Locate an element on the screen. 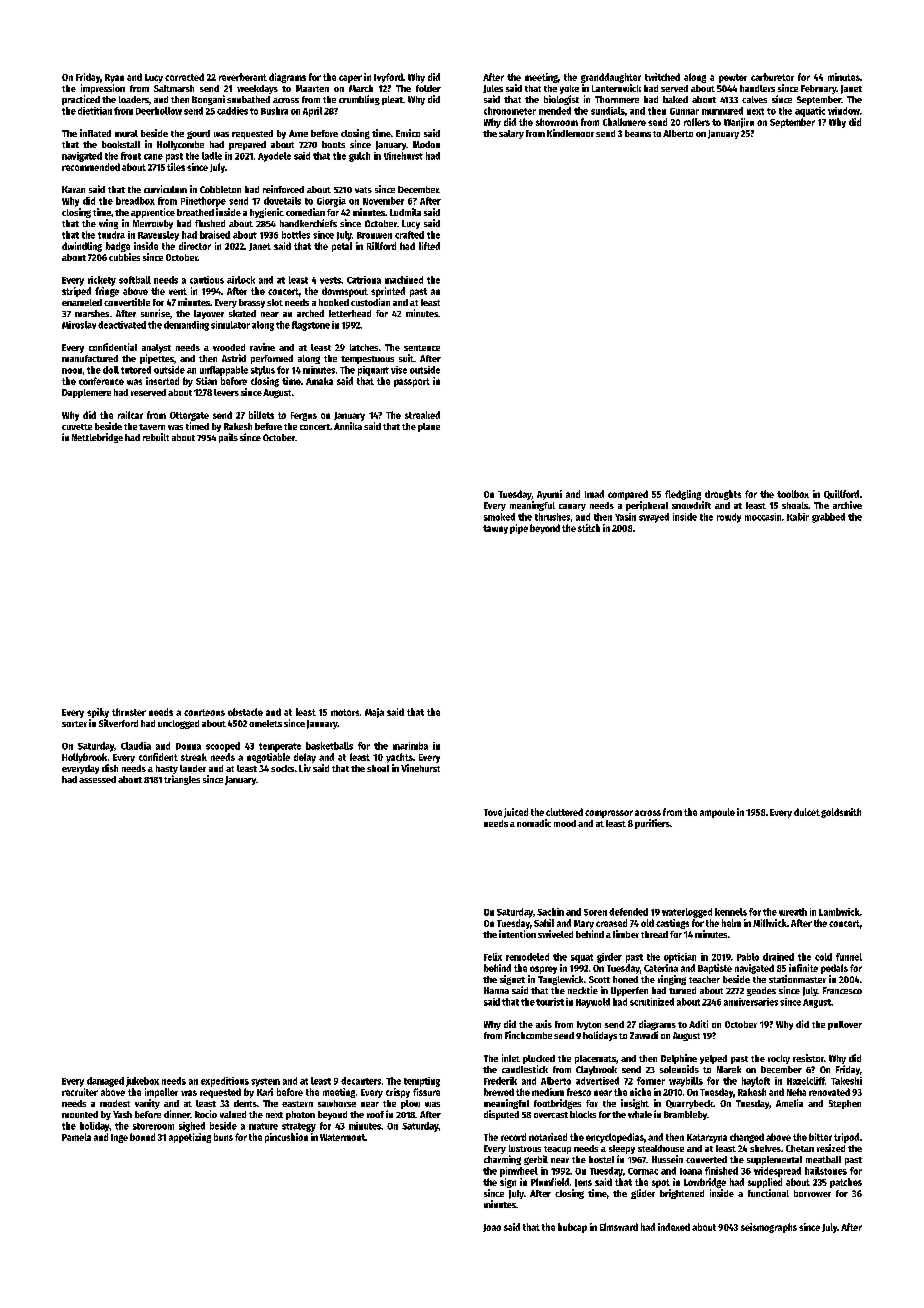  toolbox is located at coordinates (793, 494).
